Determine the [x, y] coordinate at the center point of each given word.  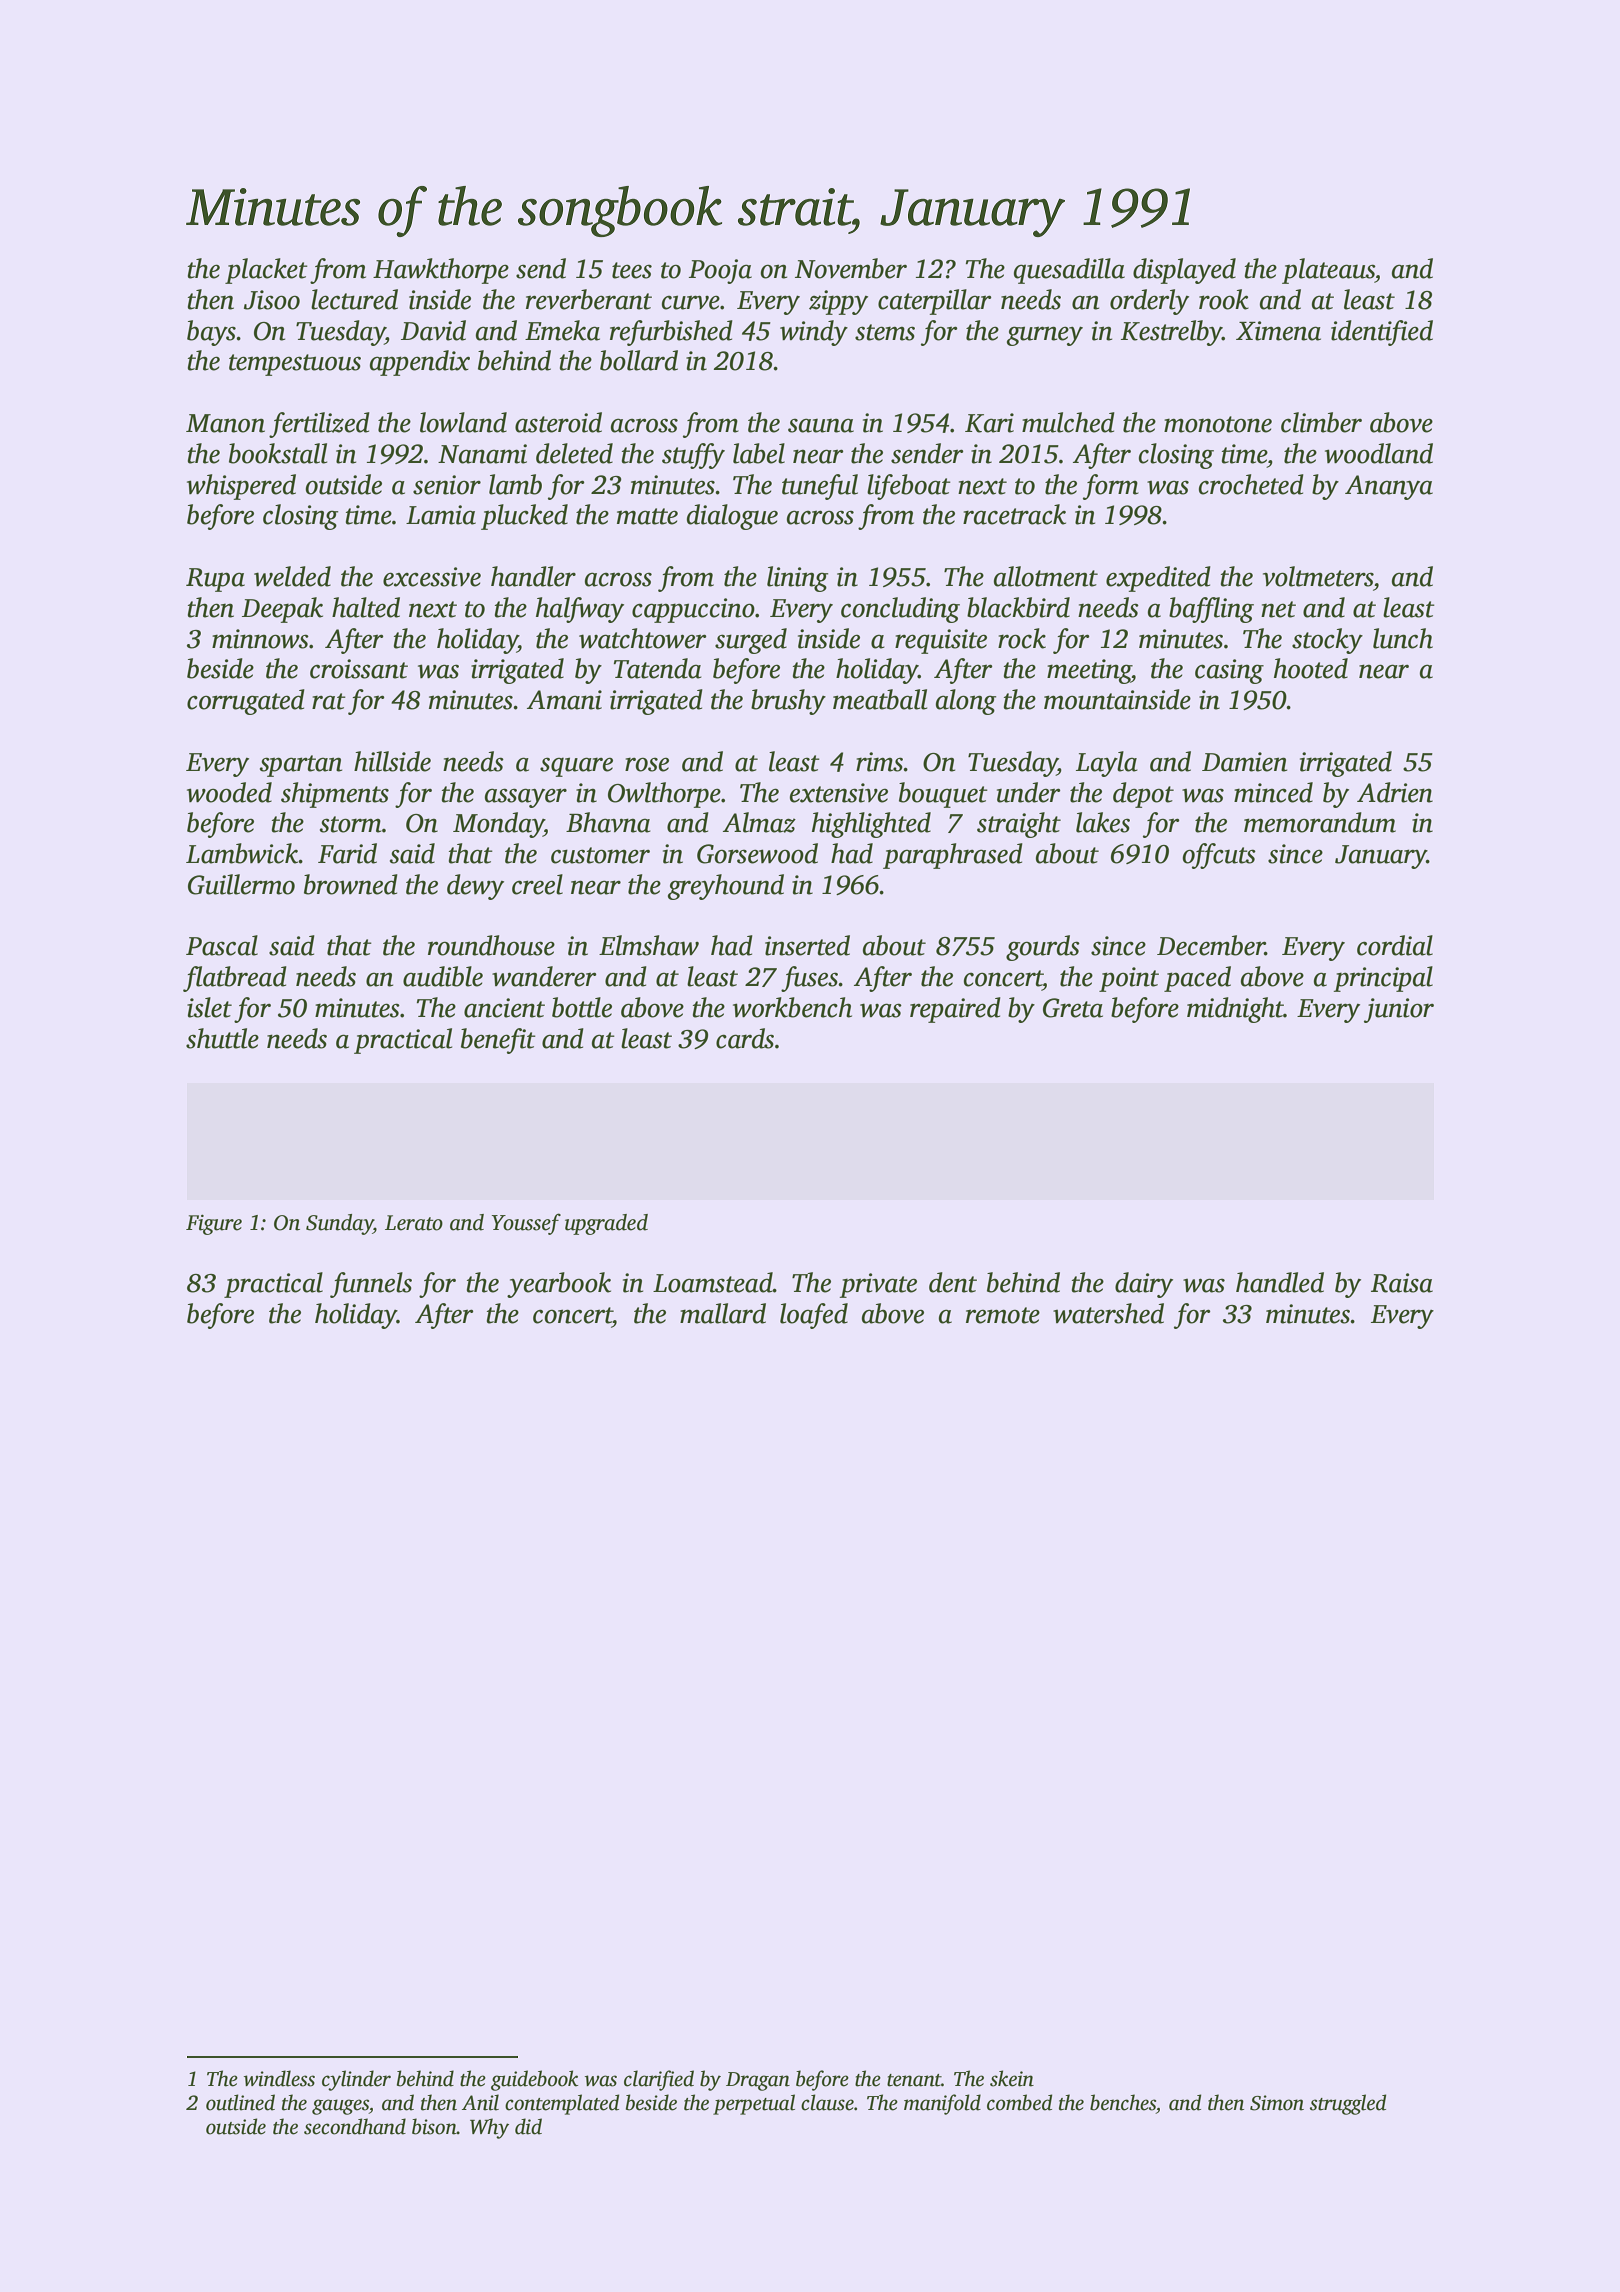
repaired [955, 1010]
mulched [1068, 422]
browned [351, 884]
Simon [1277, 2103]
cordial [1395, 945]
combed [1019, 2102]
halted [366, 607]
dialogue [732, 517]
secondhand [355, 2126]
